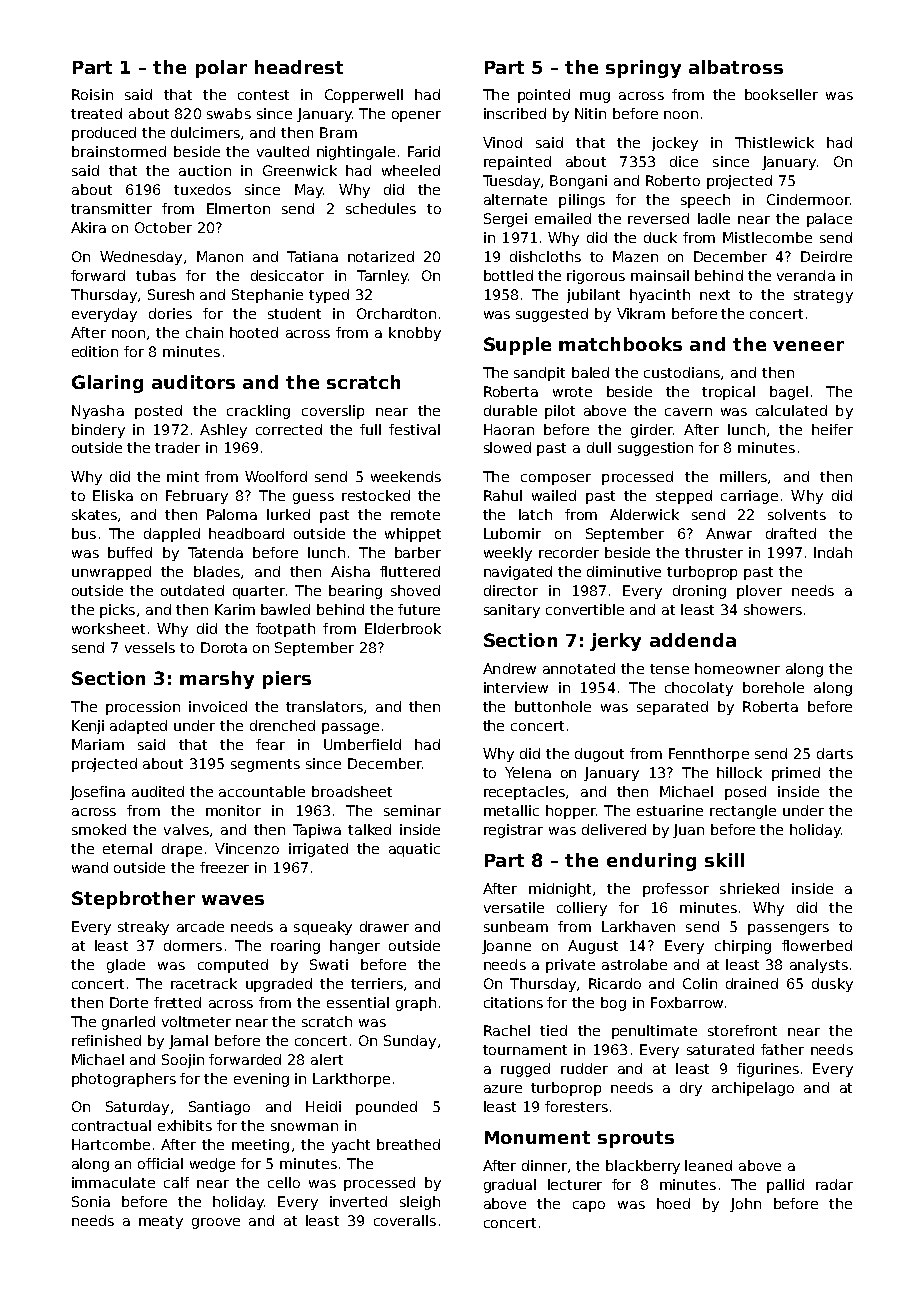  What do you see at coordinates (615, 642) in the page?
I see `jerky` at bounding box center [615, 642].
